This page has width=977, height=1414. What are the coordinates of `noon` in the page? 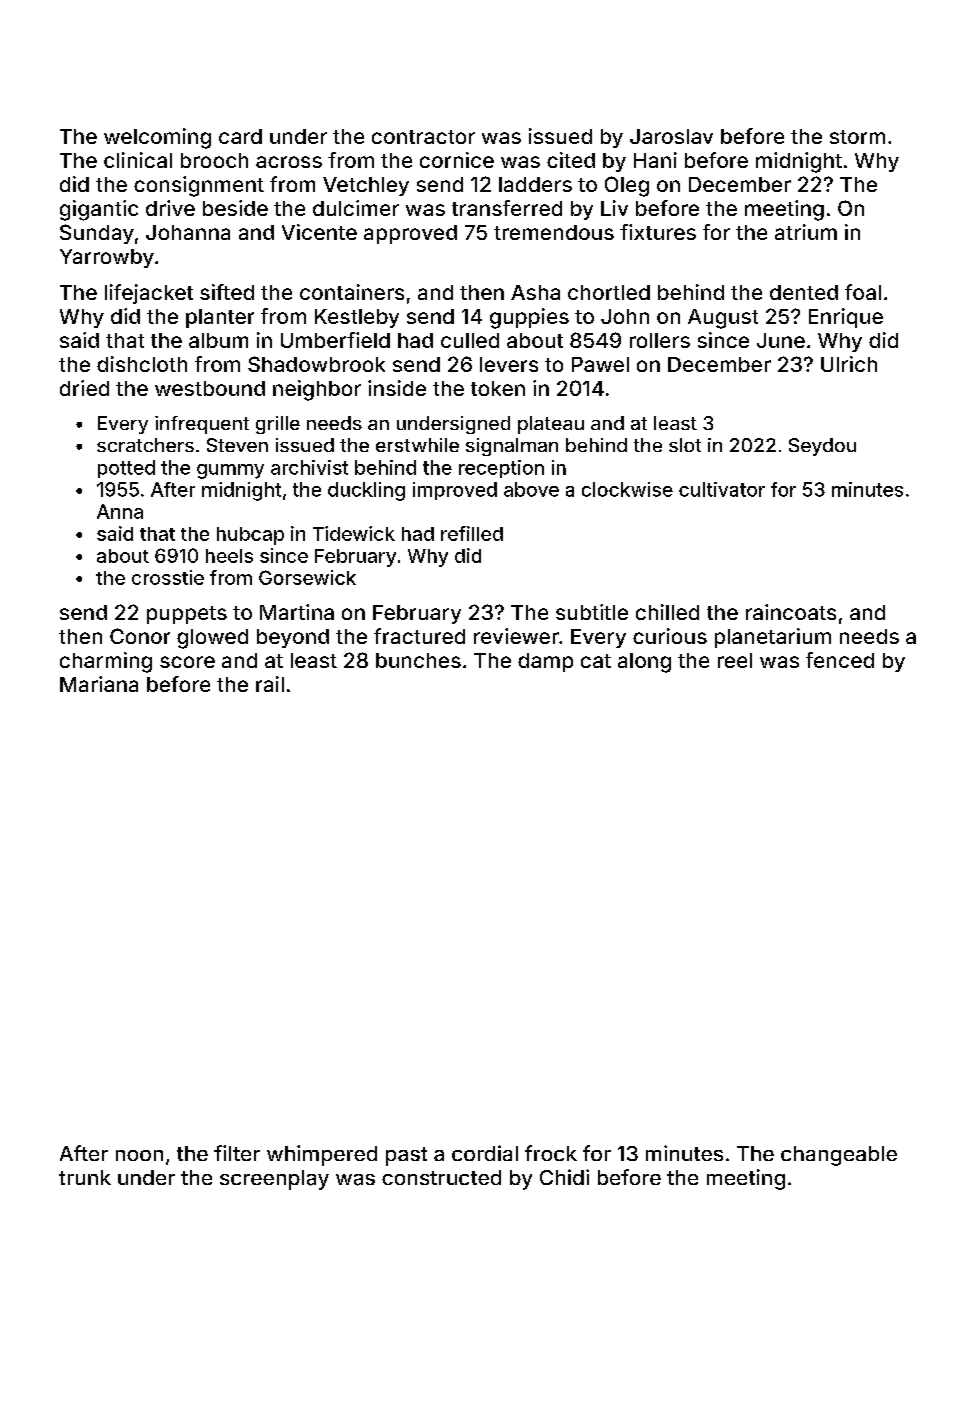 It's located at (139, 1155).
